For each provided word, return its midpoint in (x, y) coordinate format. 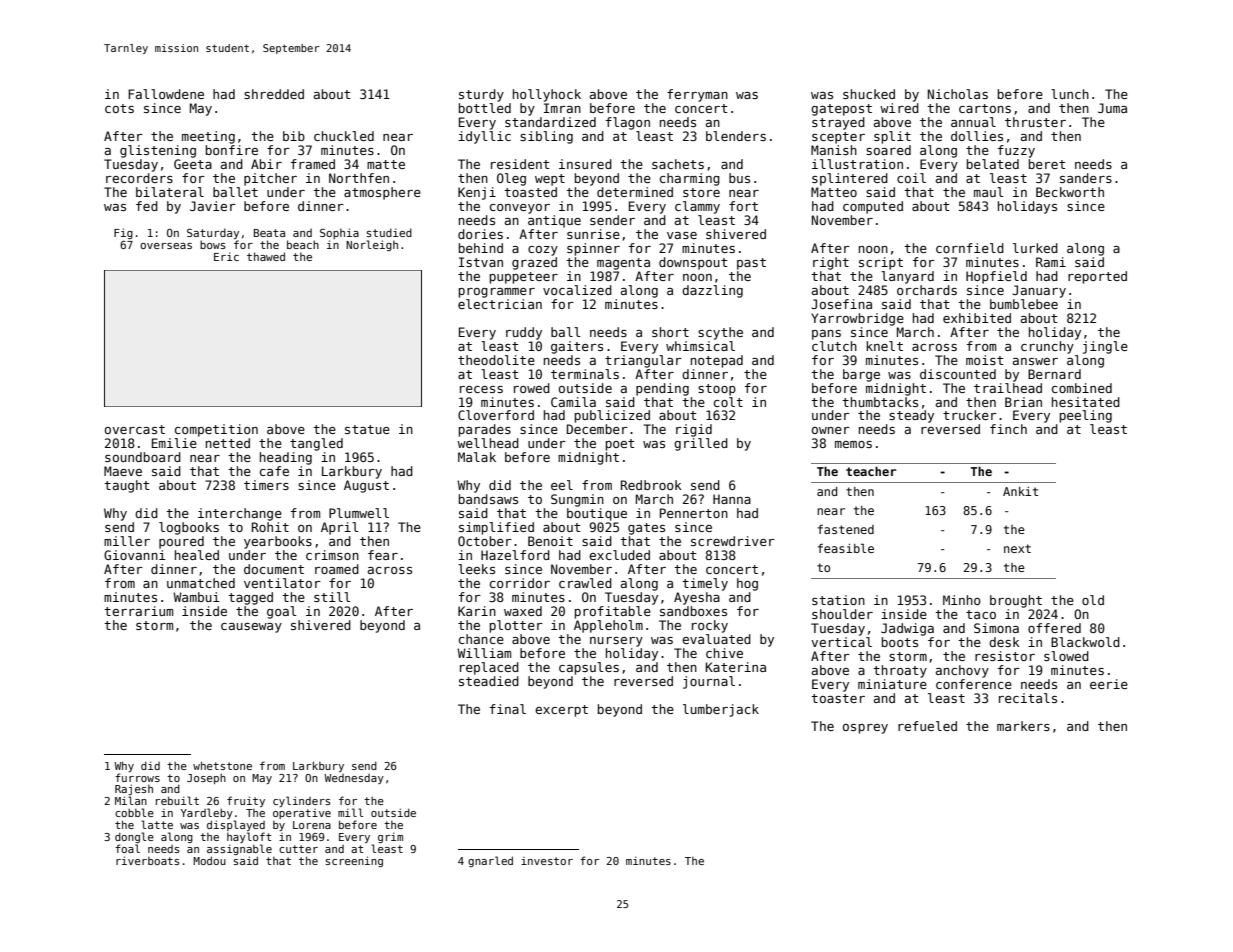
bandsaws (488, 499)
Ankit (1020, 491)
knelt (884, 346)
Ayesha (697, 598)
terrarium (138, 611)
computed (873, 207)
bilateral (170, 192)
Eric (226, 256)
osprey (865, 729)
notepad (717, 361)
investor (547, 861)
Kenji (477, 193)
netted (228, 443)
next (1017, 548)
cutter (298, 849)
